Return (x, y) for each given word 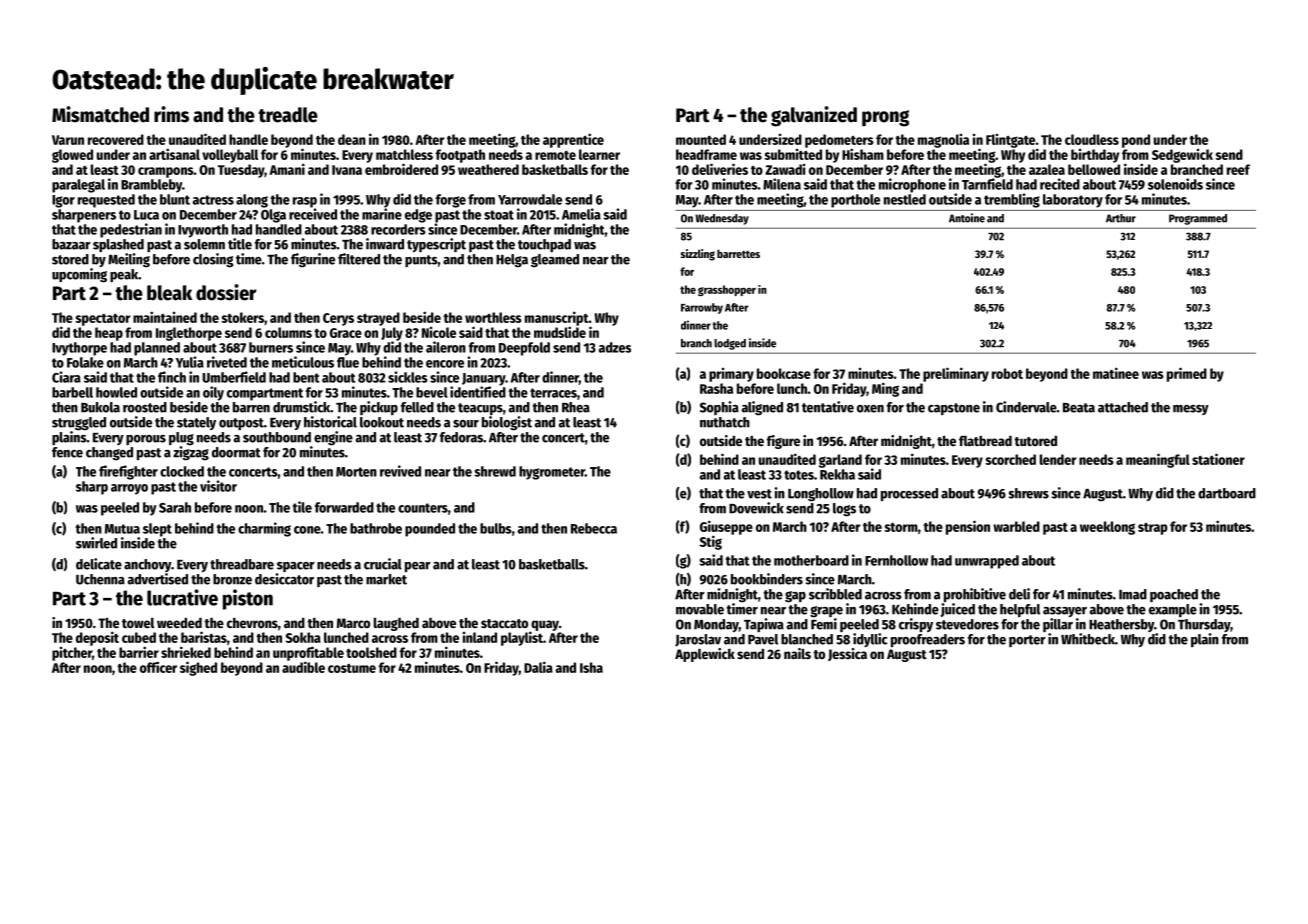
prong (885, 118)
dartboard (1227, 493)
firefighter (128, 472)
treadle (288, 115)
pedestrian (131, 230)
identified (478, 392)
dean (352, 139)
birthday (1095, 156)
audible (303, 667)
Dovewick (756, 508)
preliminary (956, 374)
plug (181, 439)
